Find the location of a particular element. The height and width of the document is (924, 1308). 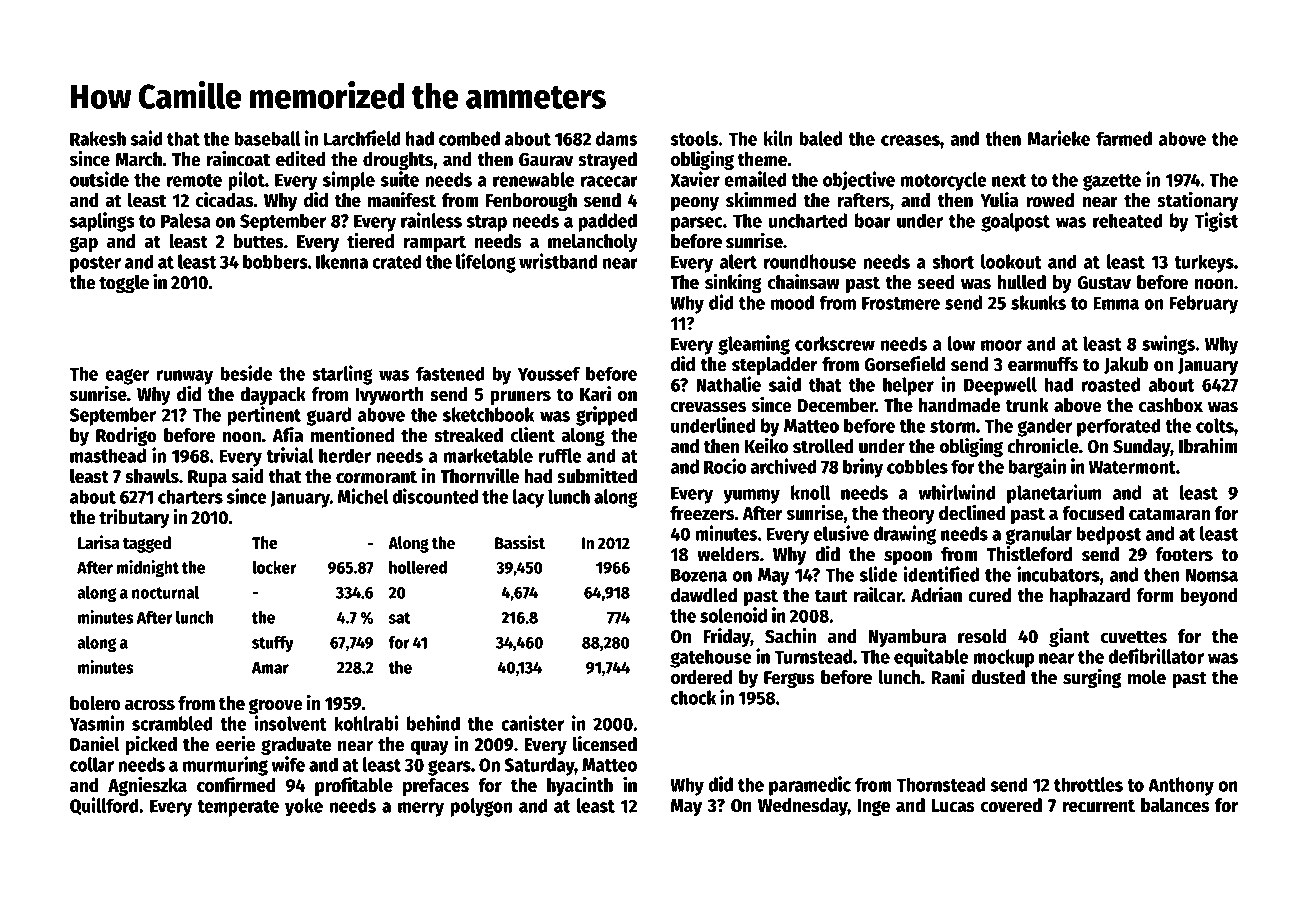

Quillford is located at coordinates (104, 806).
